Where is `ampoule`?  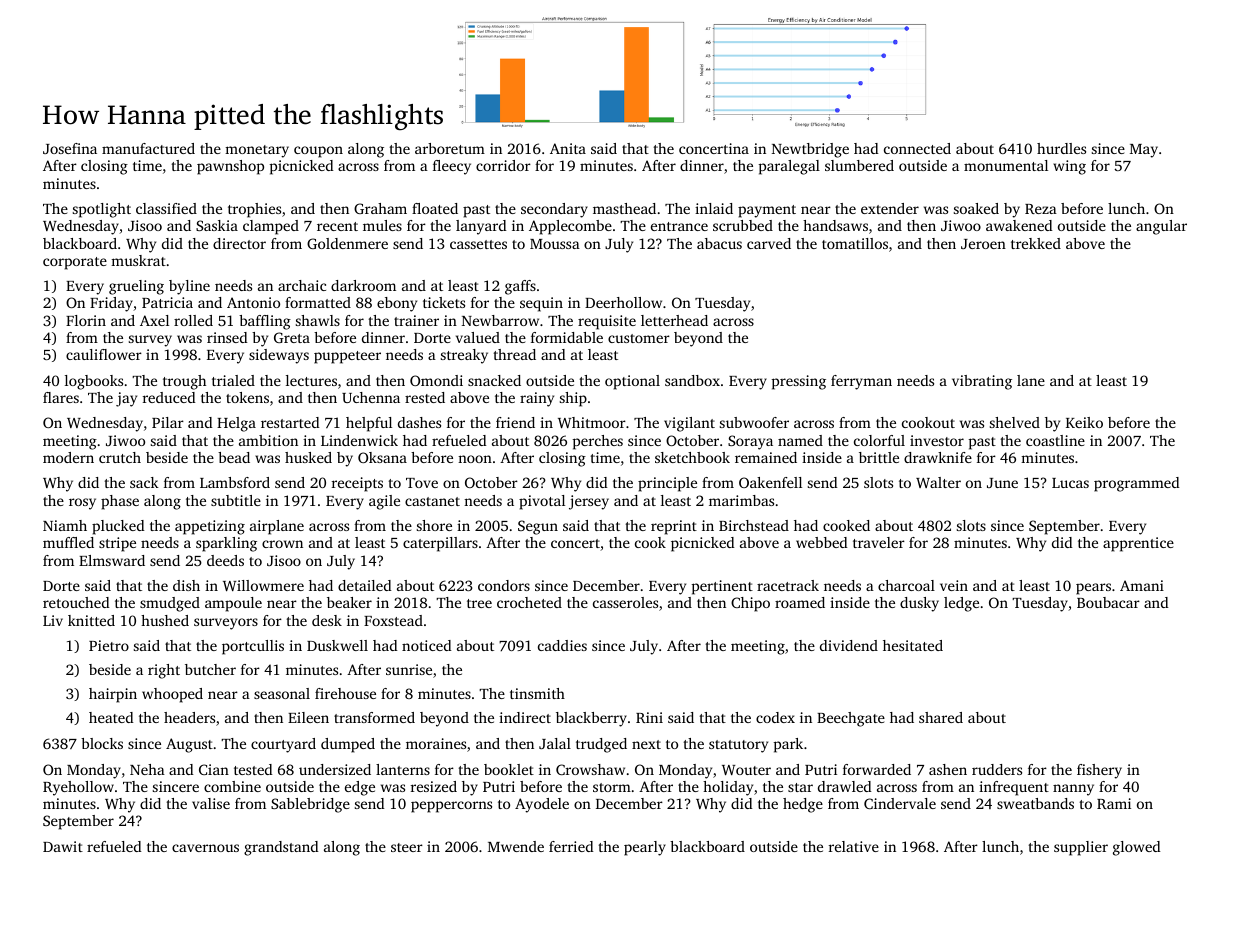
ampoule is located at coordinates (233, 604).
